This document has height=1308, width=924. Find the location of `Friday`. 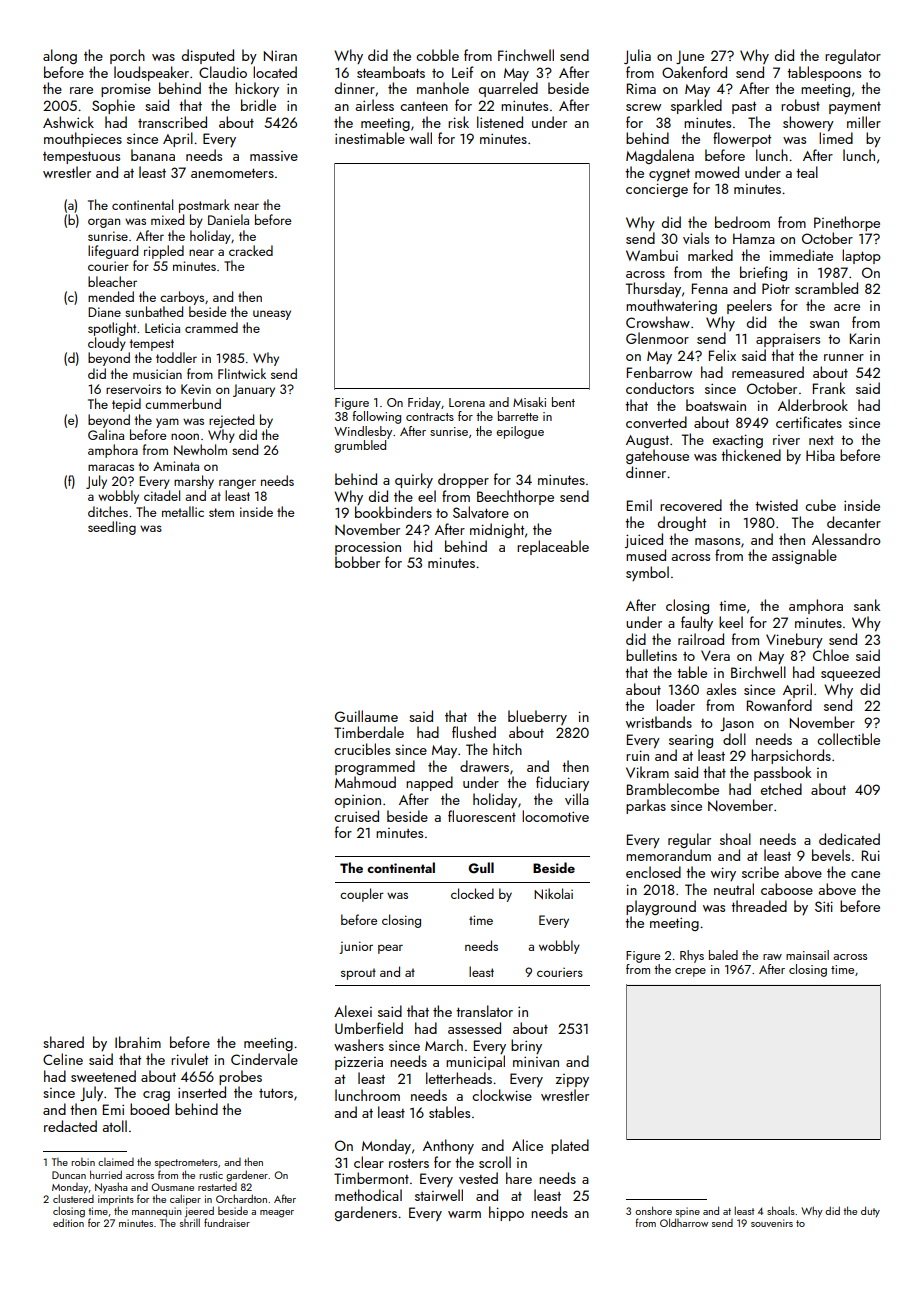

Friday is located at coordinates (424, 403).
